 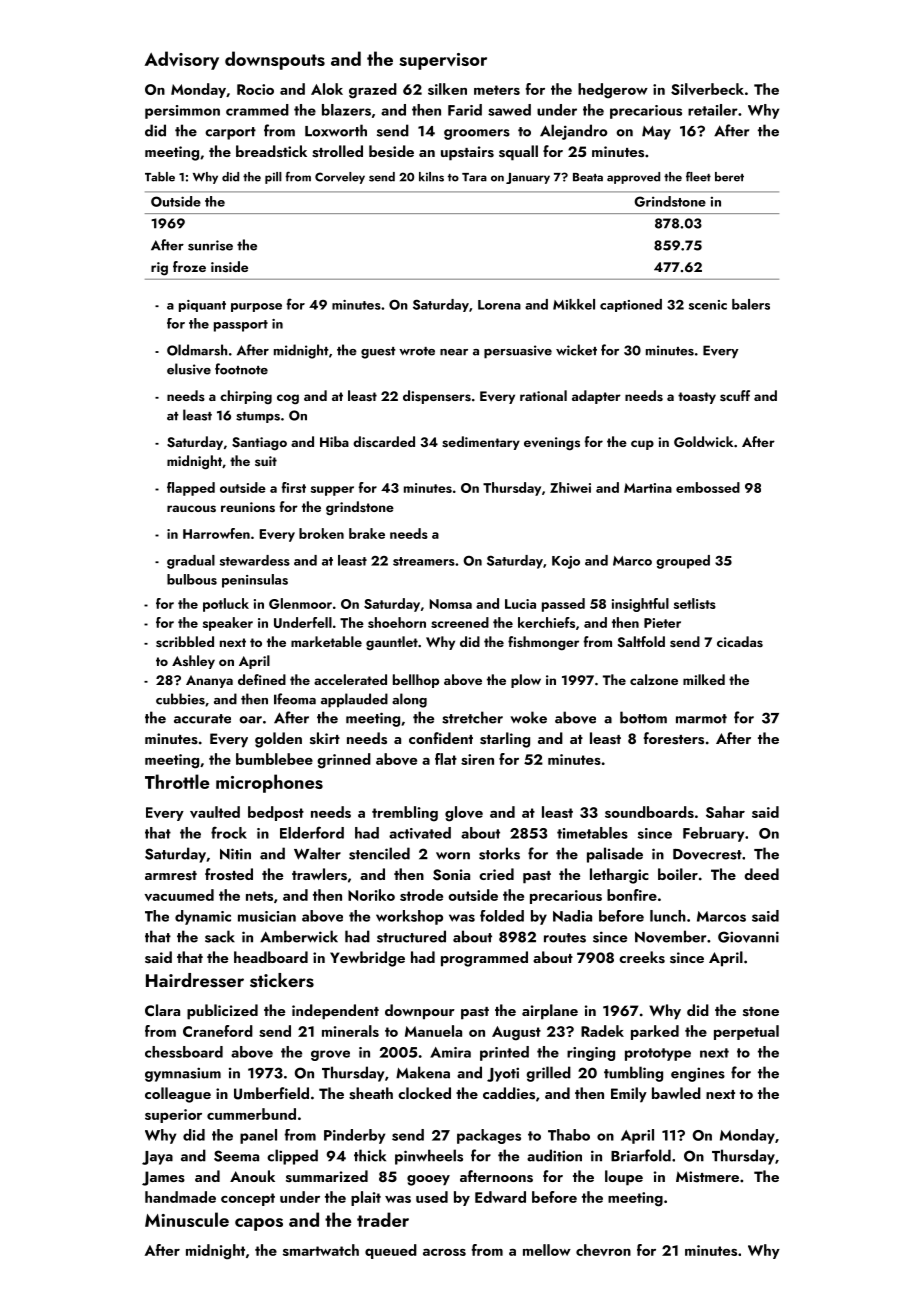 I want to click on capos, so click(x=259, y=1224).
